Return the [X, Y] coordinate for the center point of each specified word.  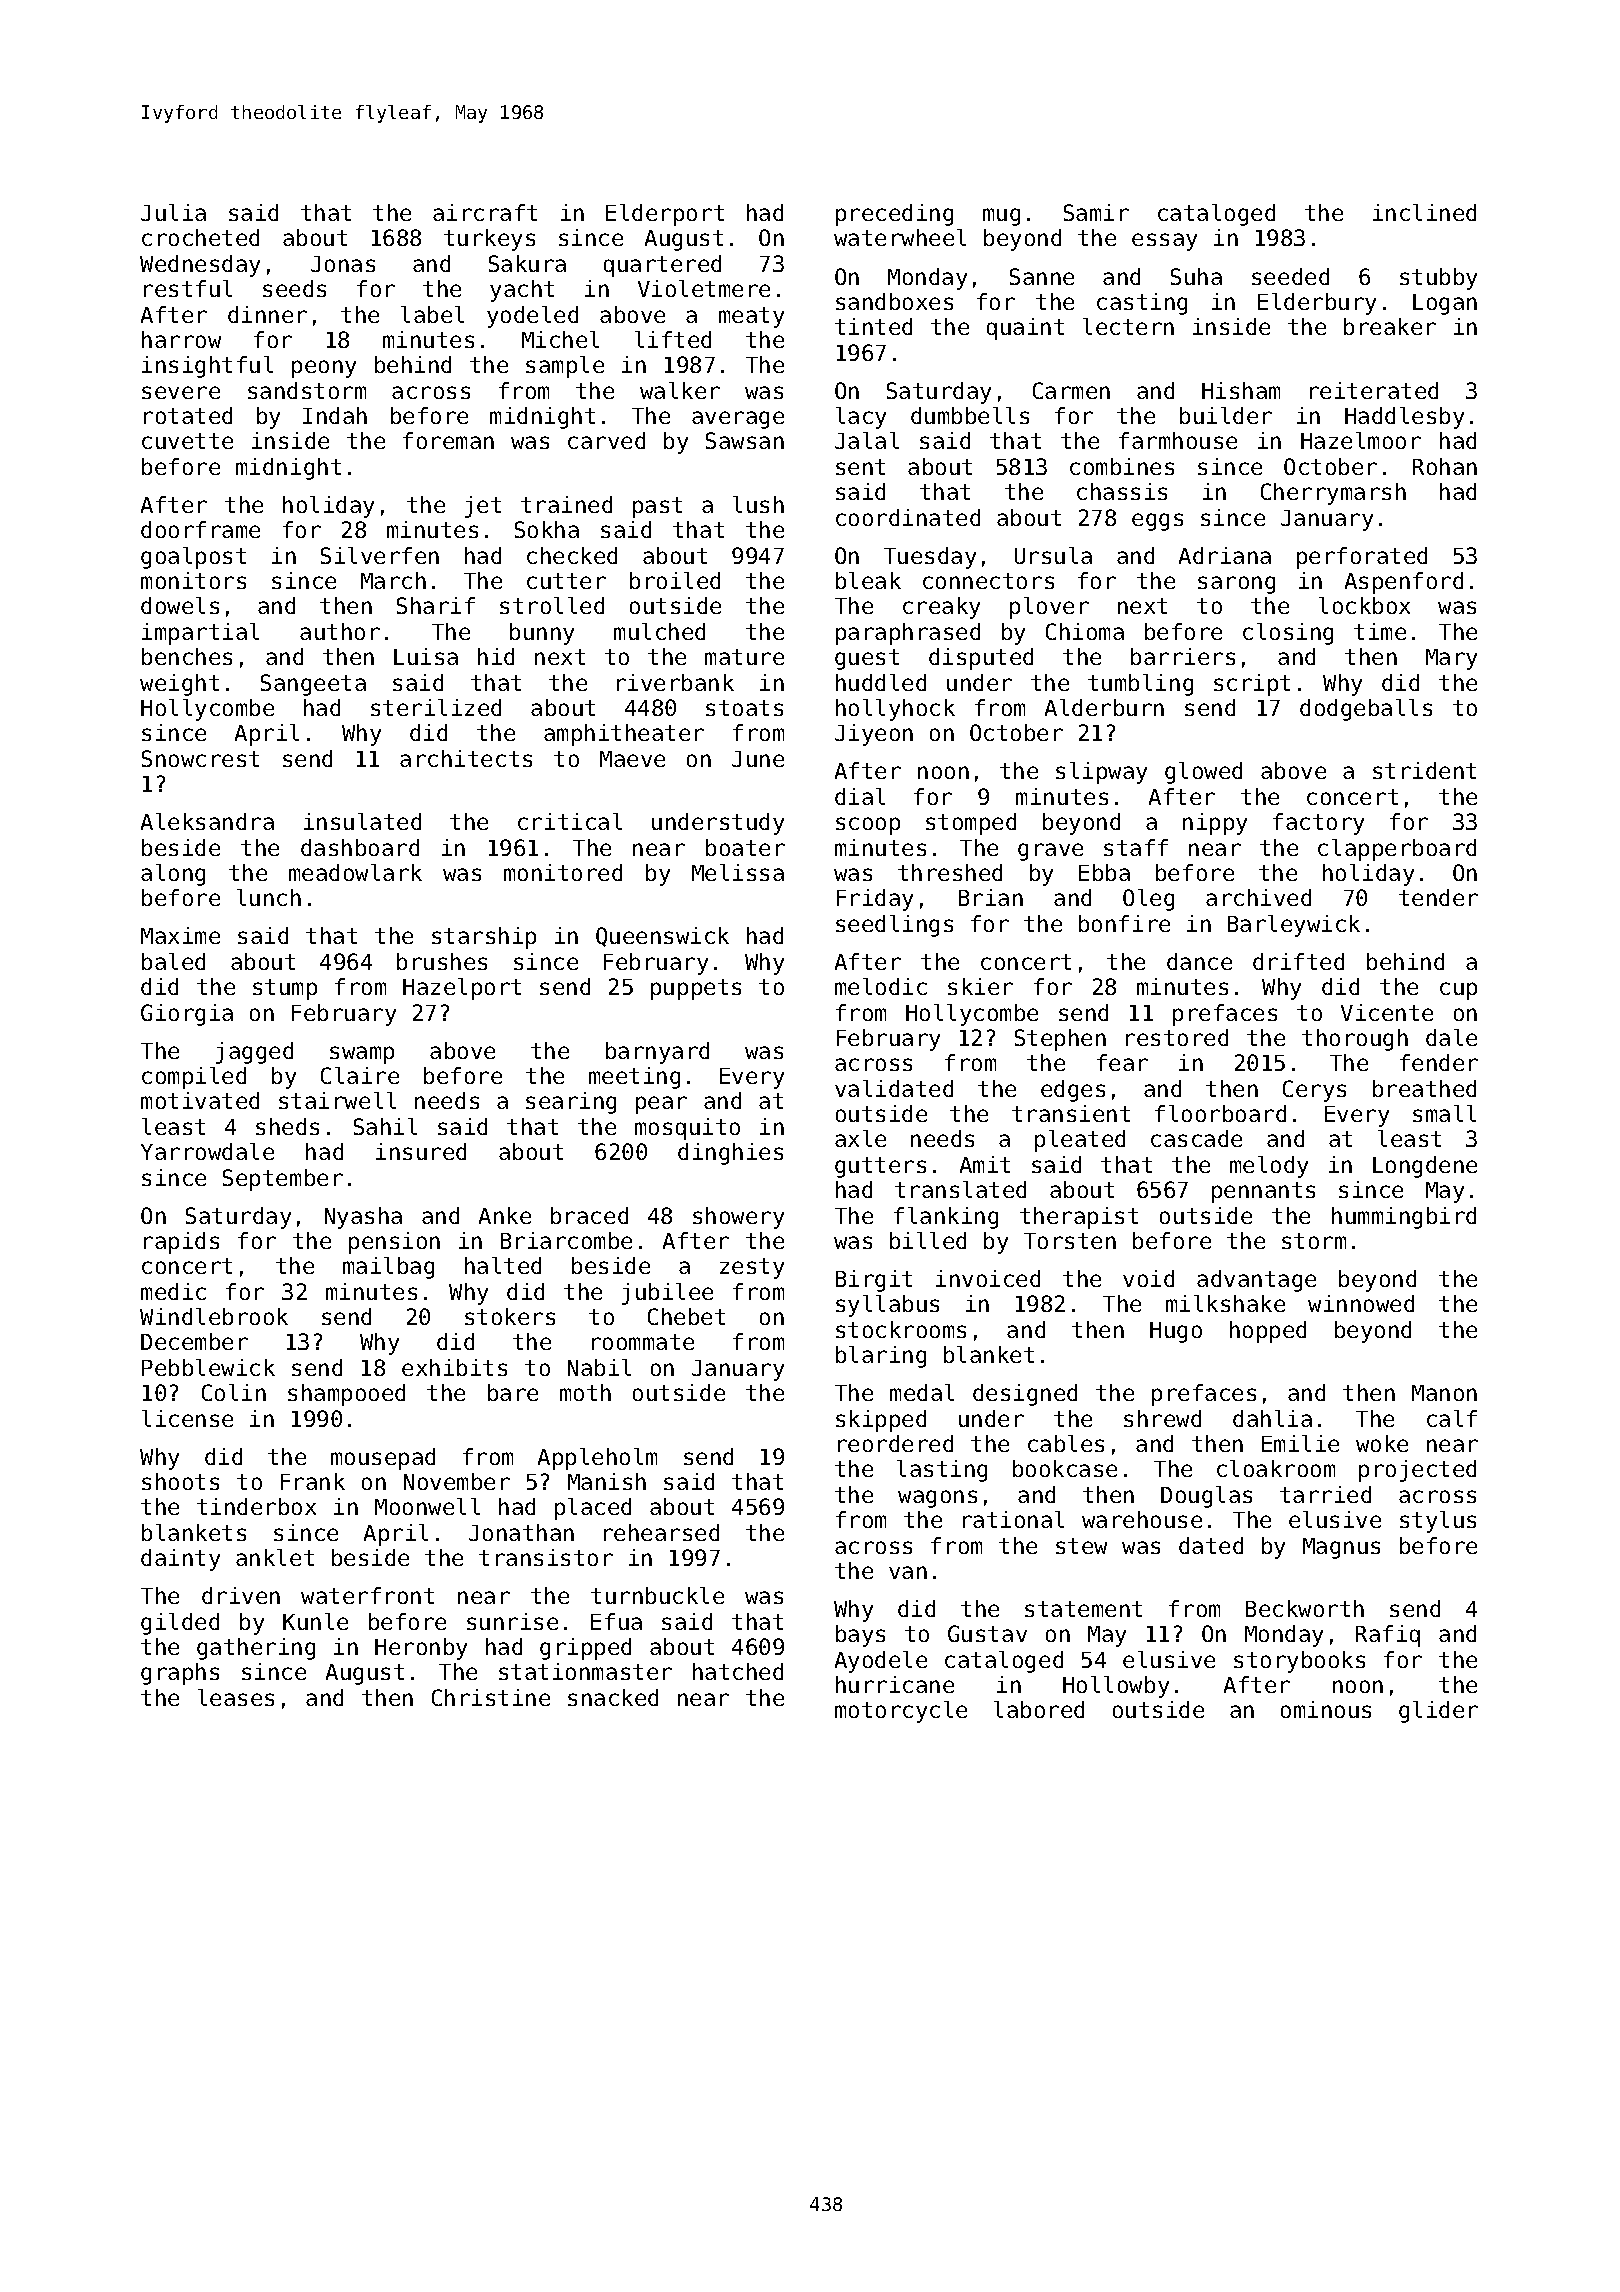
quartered [662, 266]
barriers [1183, 656]
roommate [643, 1342]
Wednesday [200, 266]
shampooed [346, 1395]
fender [1439, 1062]
